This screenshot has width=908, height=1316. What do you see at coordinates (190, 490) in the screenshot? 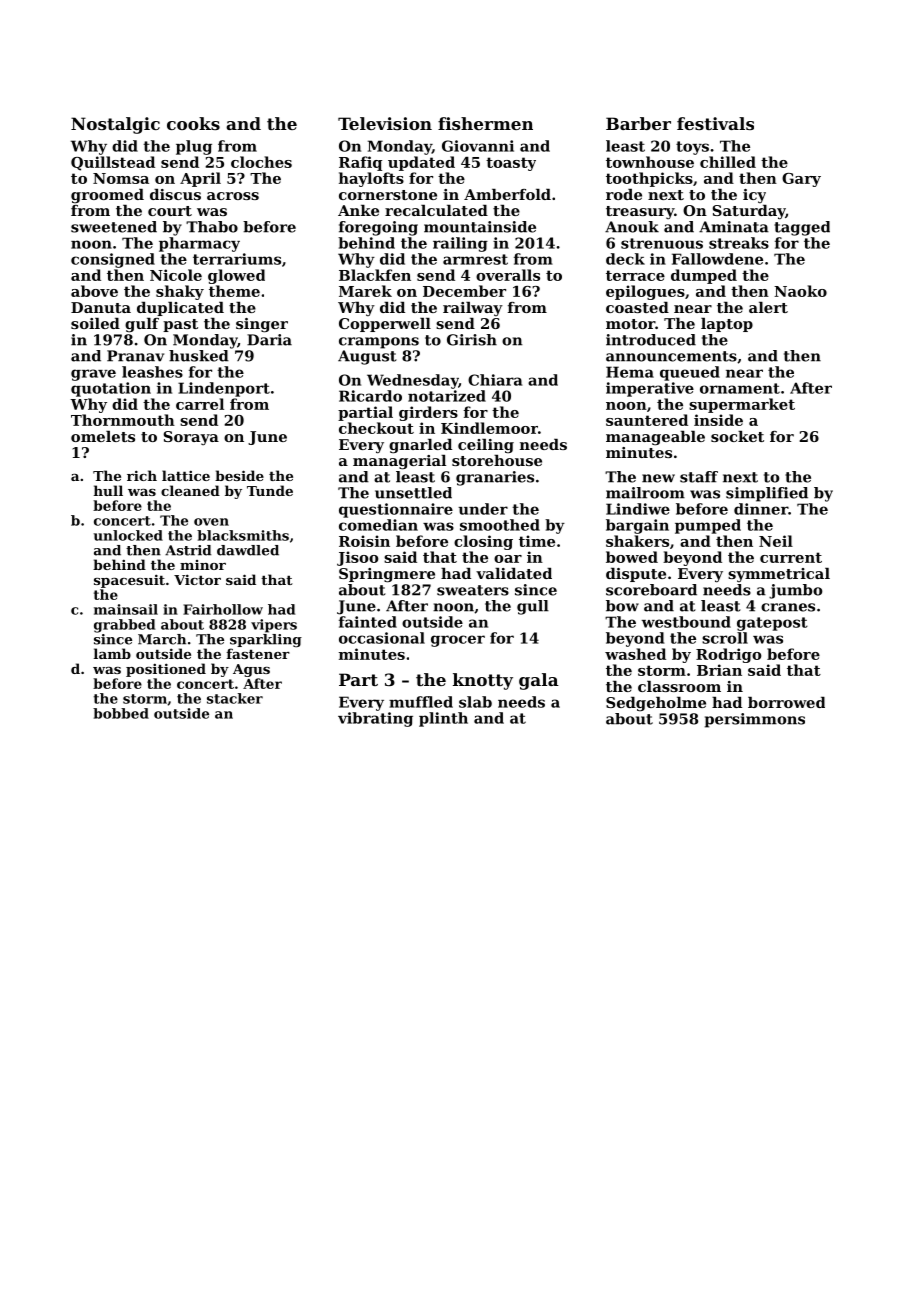
I see `cleaned` at bounding box center [190, 490].
